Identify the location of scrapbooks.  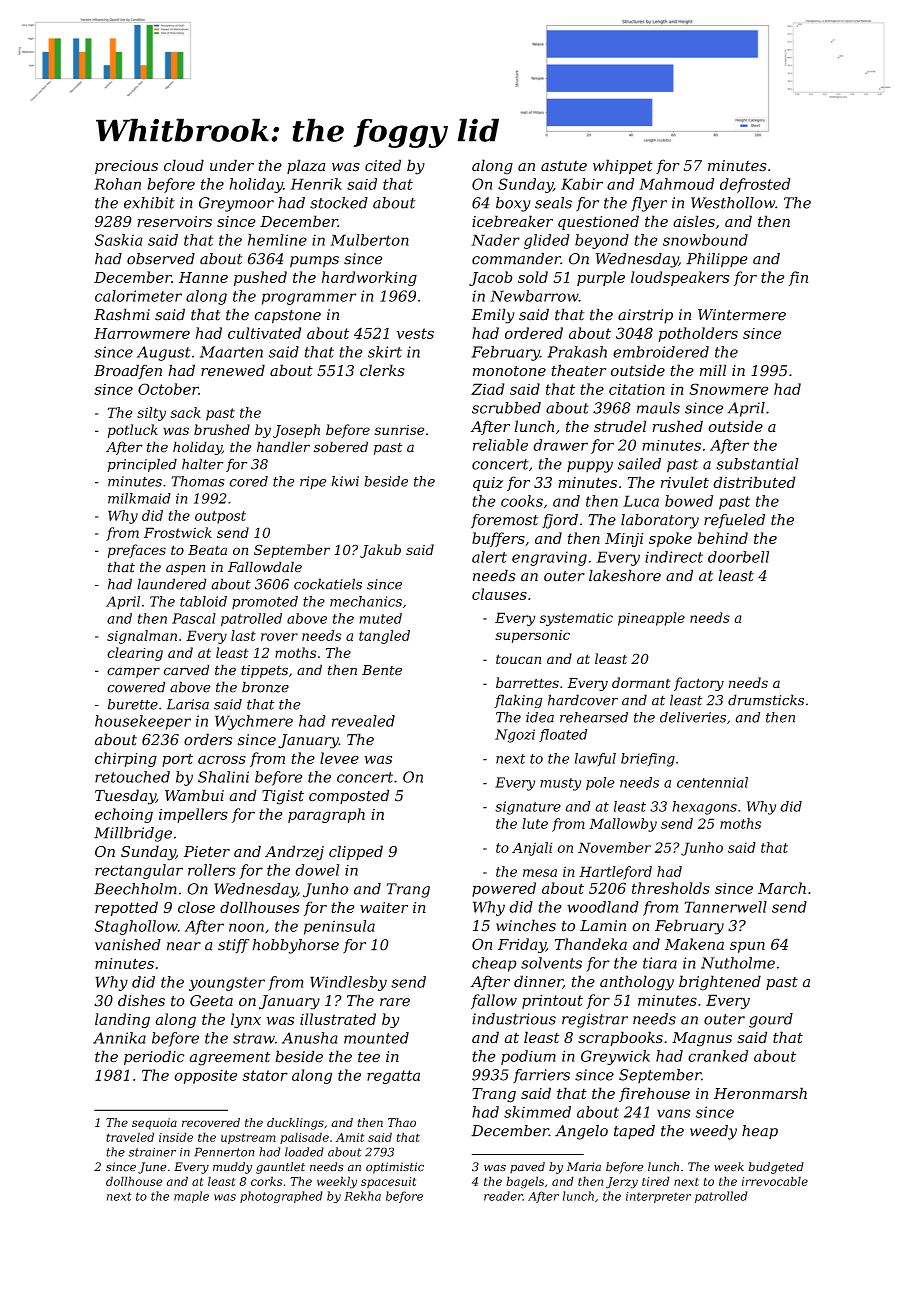
(620, 1038).
